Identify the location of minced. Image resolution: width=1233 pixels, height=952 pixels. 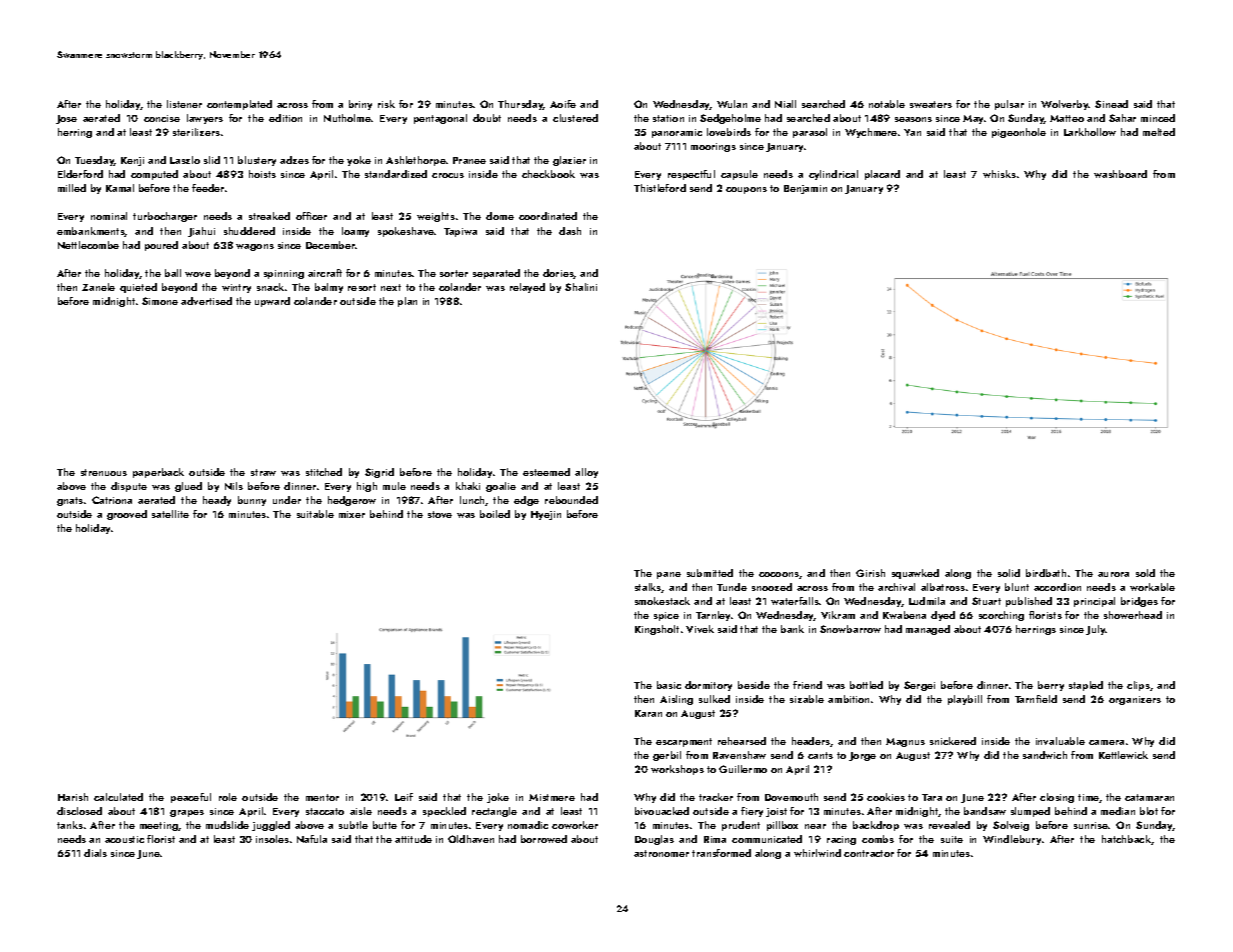
(1158, 118).
